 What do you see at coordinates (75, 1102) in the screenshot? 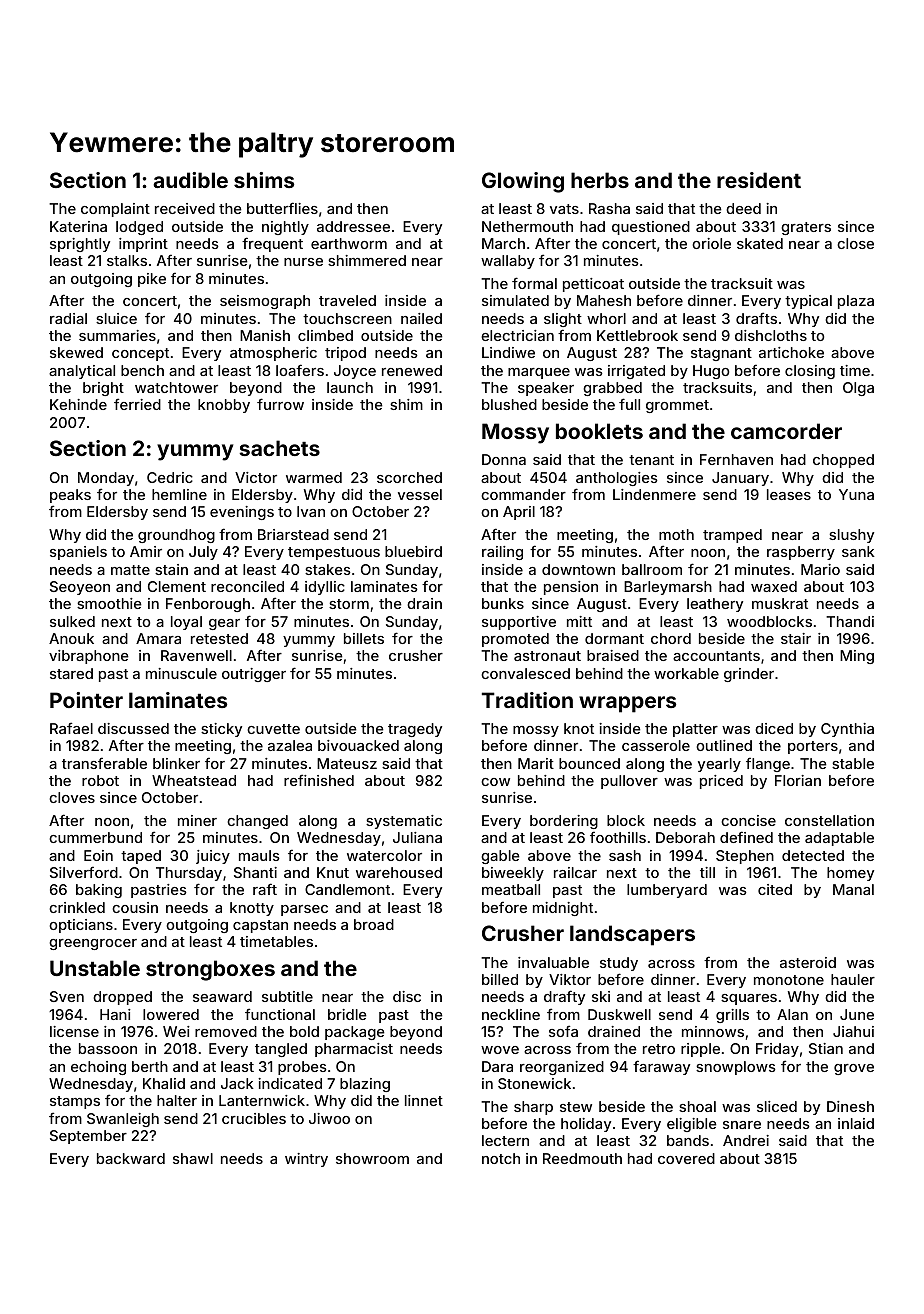
I see `stamps` at bounding box center [75, 1102].
